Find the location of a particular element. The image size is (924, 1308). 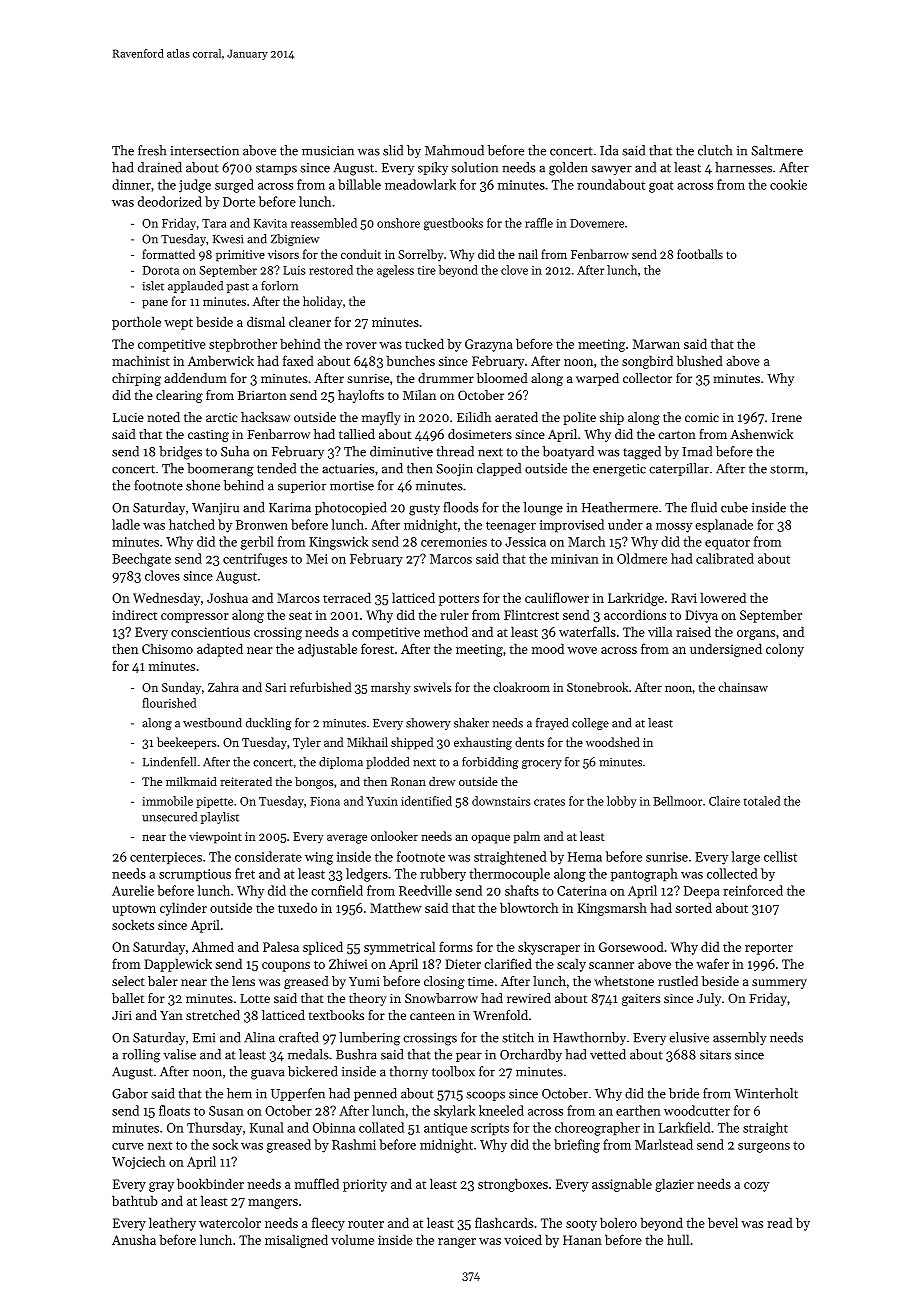

cookie is located at coordinates (788, 184).
